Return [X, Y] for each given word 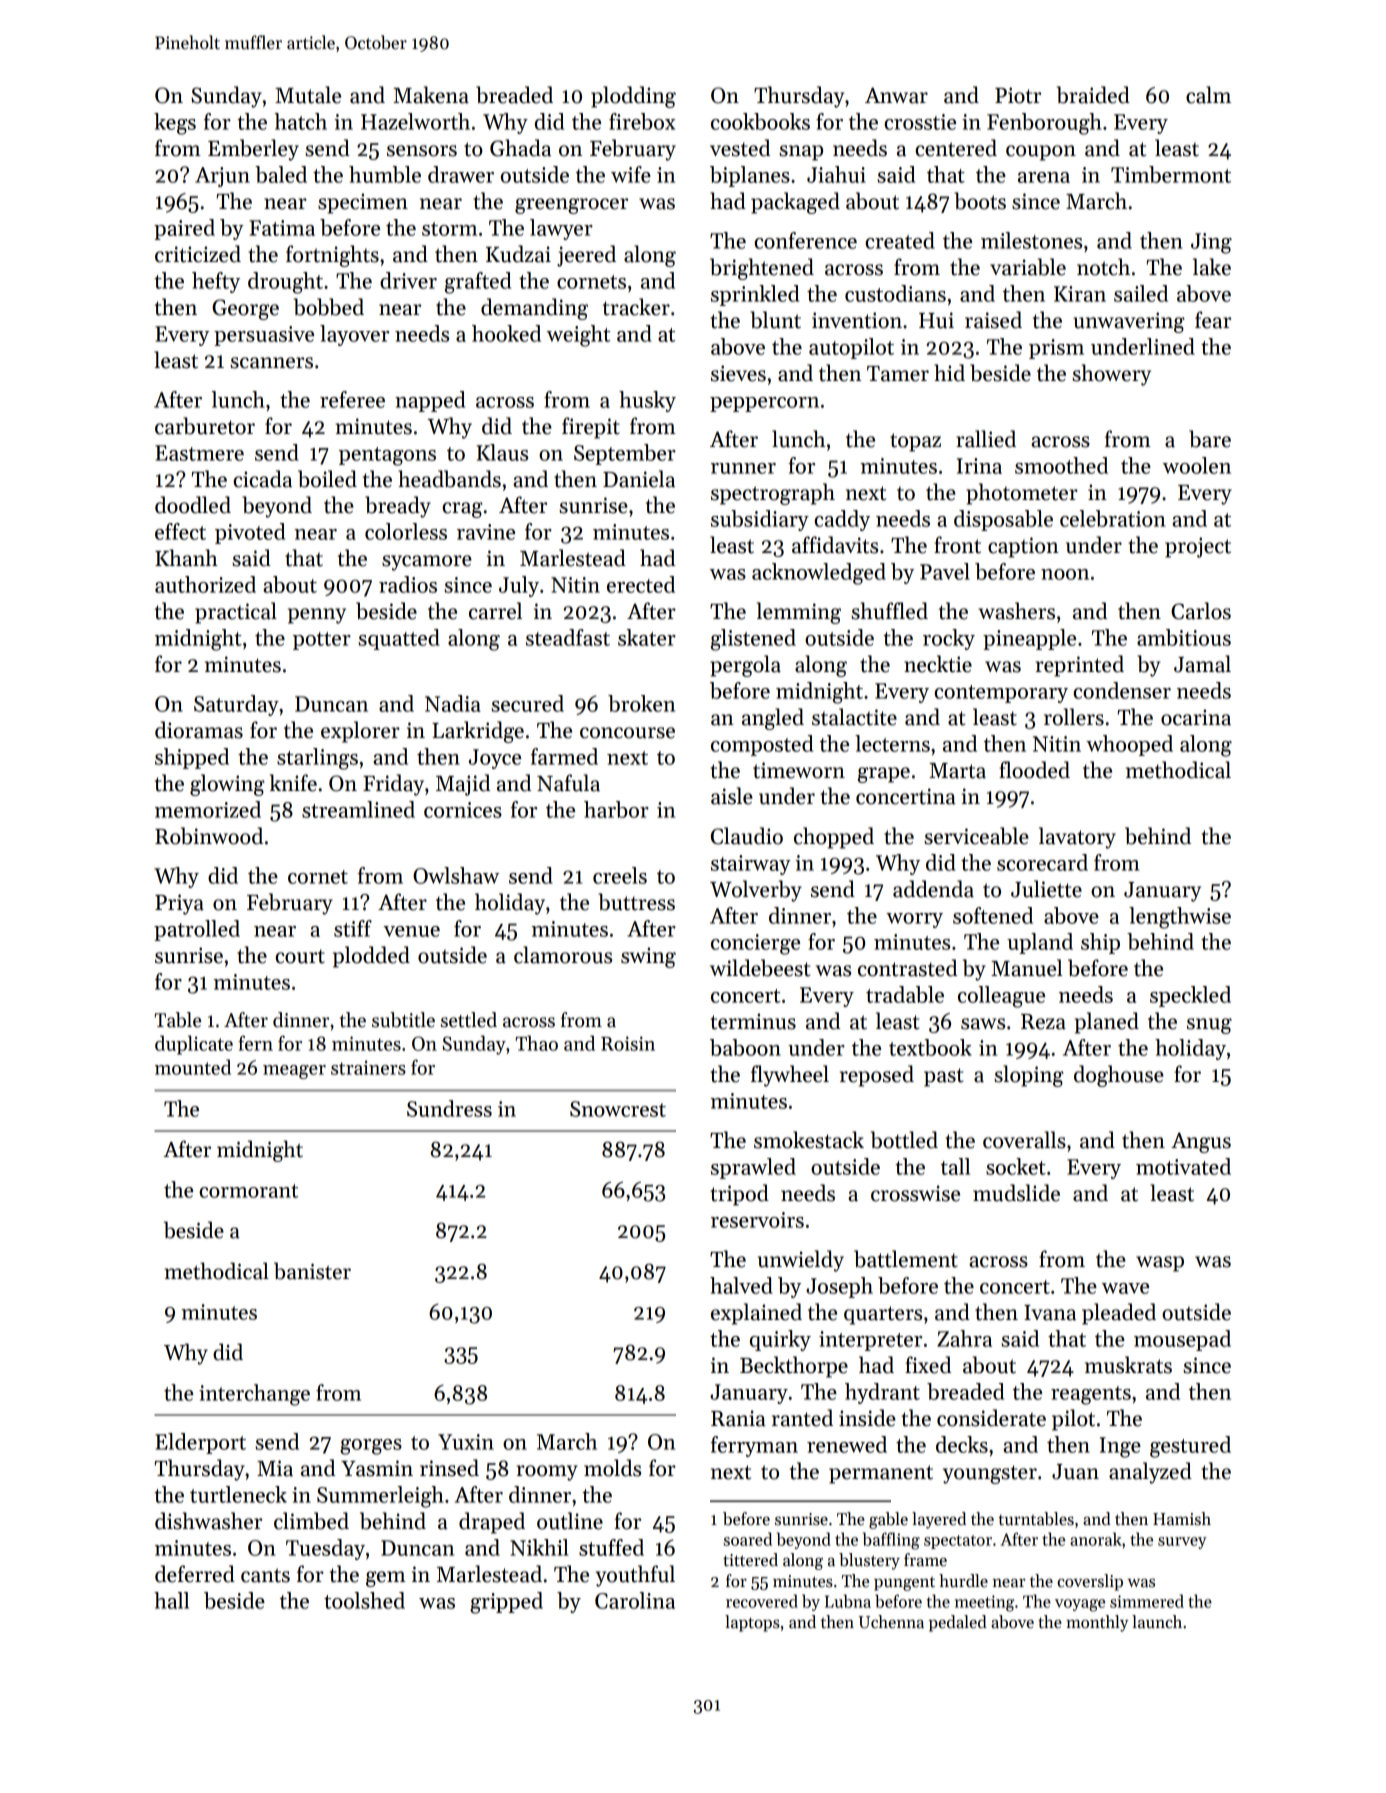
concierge [755, 944]
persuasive [264, 336]
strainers [368, 1067]
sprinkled [755, 295]
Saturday [236, 705]
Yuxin [466, 1442]
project [1198, 547]
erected [641, 584]
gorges [371, 1447]
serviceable [976, 836]
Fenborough [1044, 124]
